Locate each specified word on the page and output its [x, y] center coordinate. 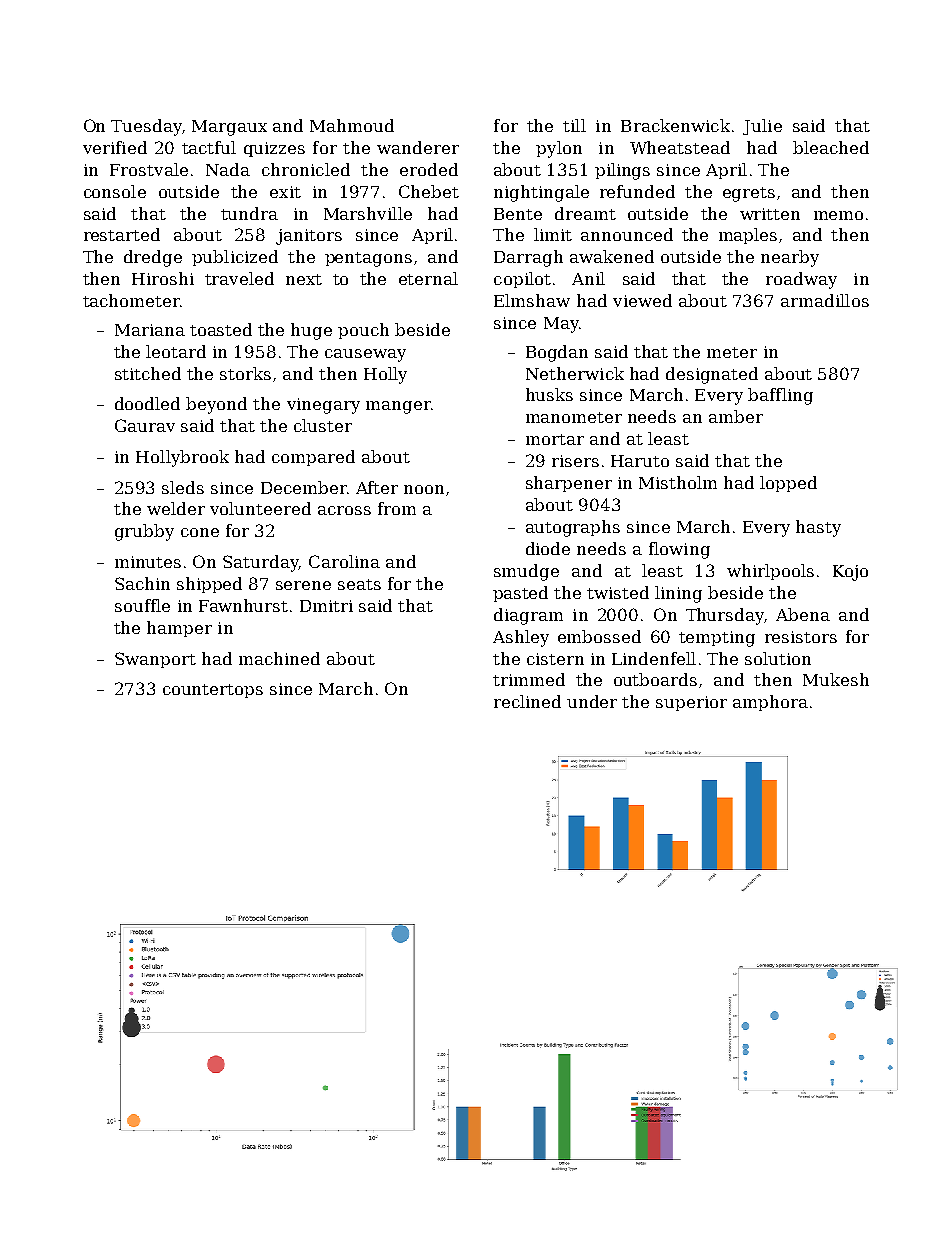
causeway [365, 355]
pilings [622, 171]
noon [424, 489]
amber [736, 416]
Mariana [150, 330]
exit [285, 192]
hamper [179, 629]
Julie [762, 127]
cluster [323, 425]
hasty [818, 528]
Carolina [344, 561]
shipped [209, 585]
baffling [780, 396]
